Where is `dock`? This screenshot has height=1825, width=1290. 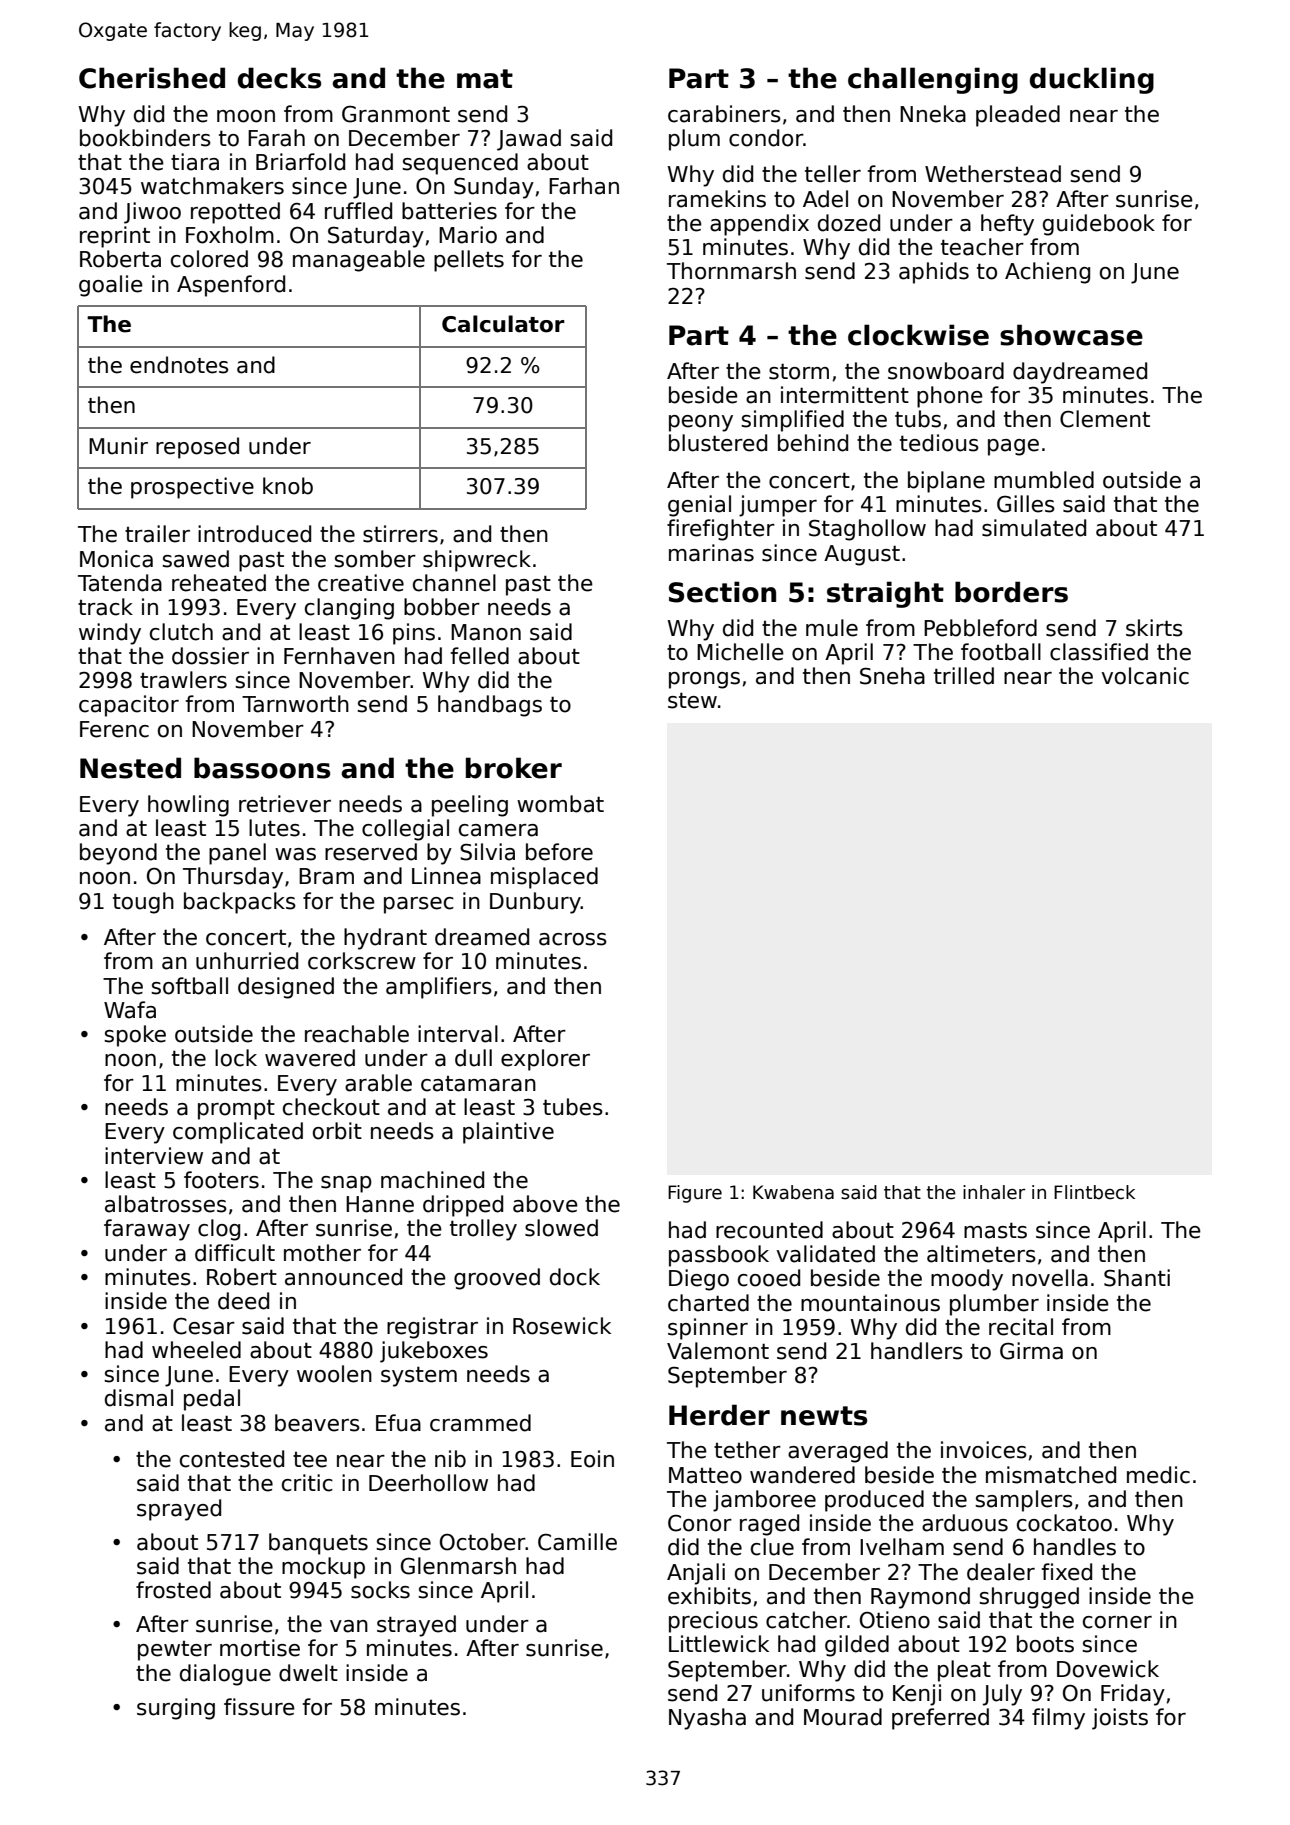
dock is located at coordinates (575, 1277).
